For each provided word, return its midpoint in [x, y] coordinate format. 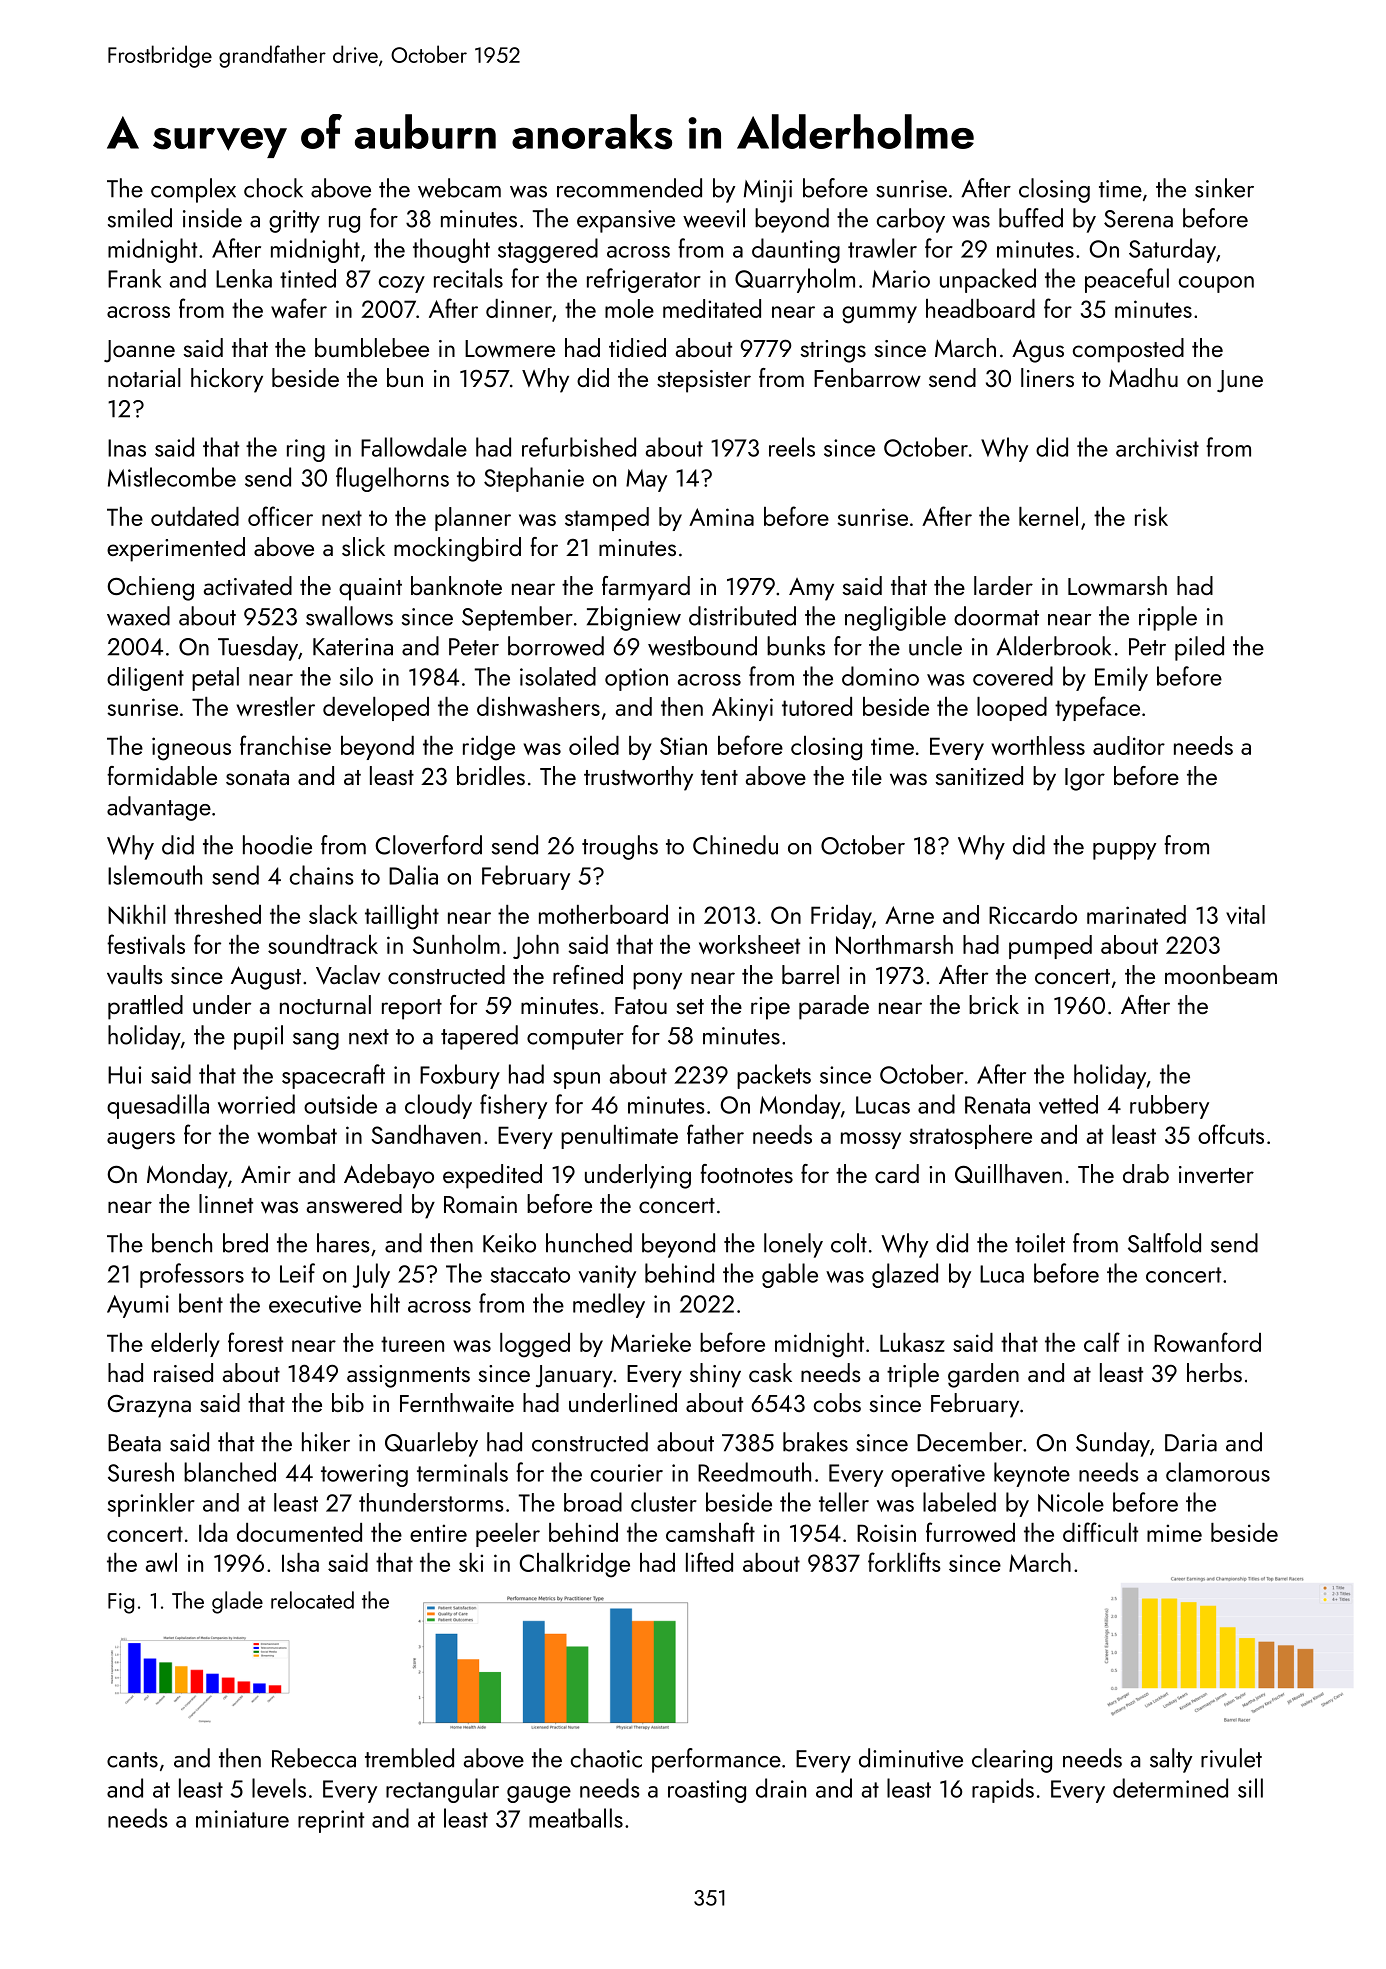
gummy [879, 315]
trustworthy [638, 778]
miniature [242, 1819]
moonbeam [1221, 974]
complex [193, 190]
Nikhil [137, 914]
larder [1003, 585]
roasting [707, 1791]
